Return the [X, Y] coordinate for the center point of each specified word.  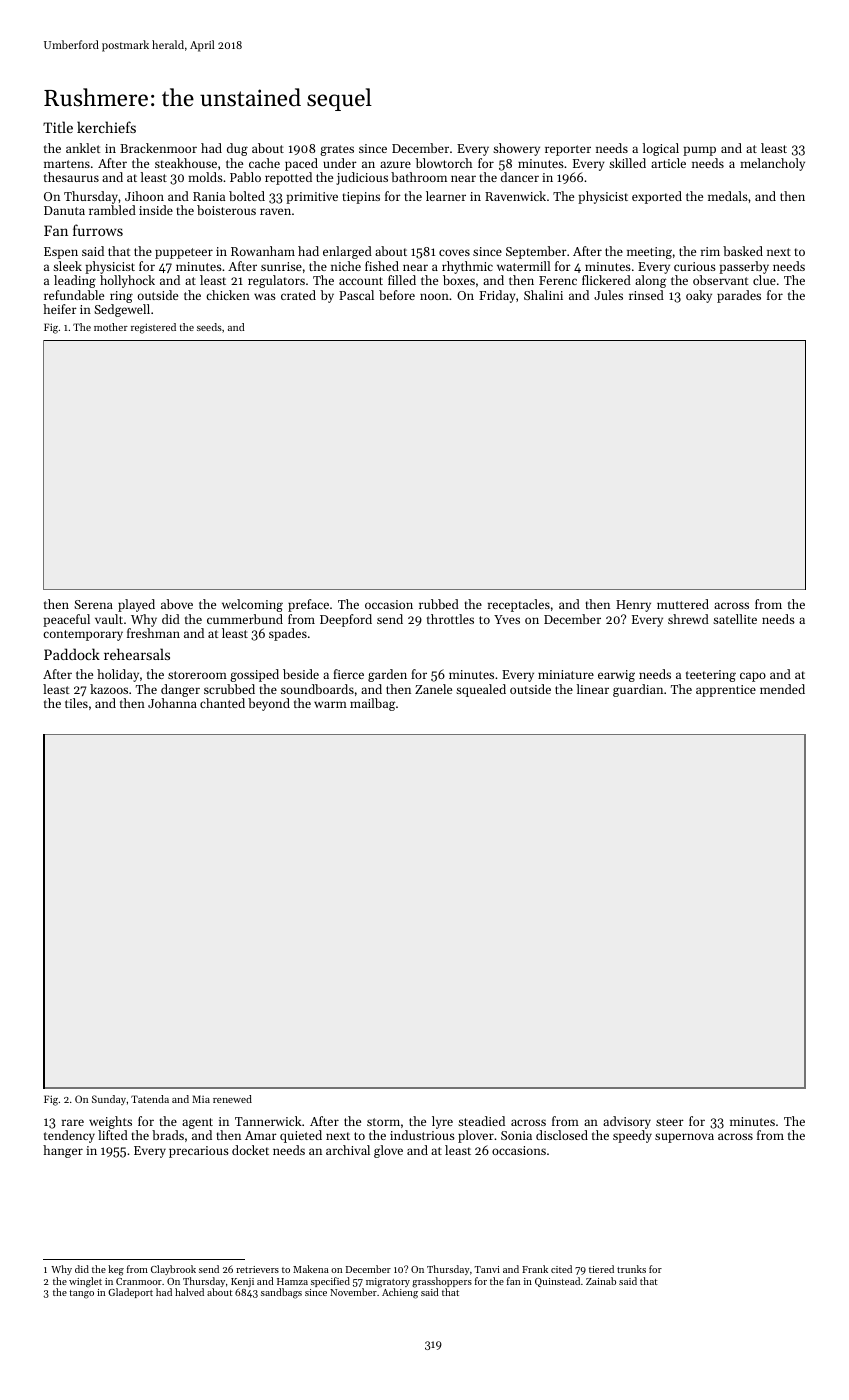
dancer [520, 177]
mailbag [372, 704]
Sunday [109, 1100]
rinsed [646, 295]
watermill [524, 266]
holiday [118, 675]
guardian [638, 690]
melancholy [772, 164]
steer [670, 1122]
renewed [232, 1099]
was [265, 296]
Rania [209, 196]
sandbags [281, 1293]
